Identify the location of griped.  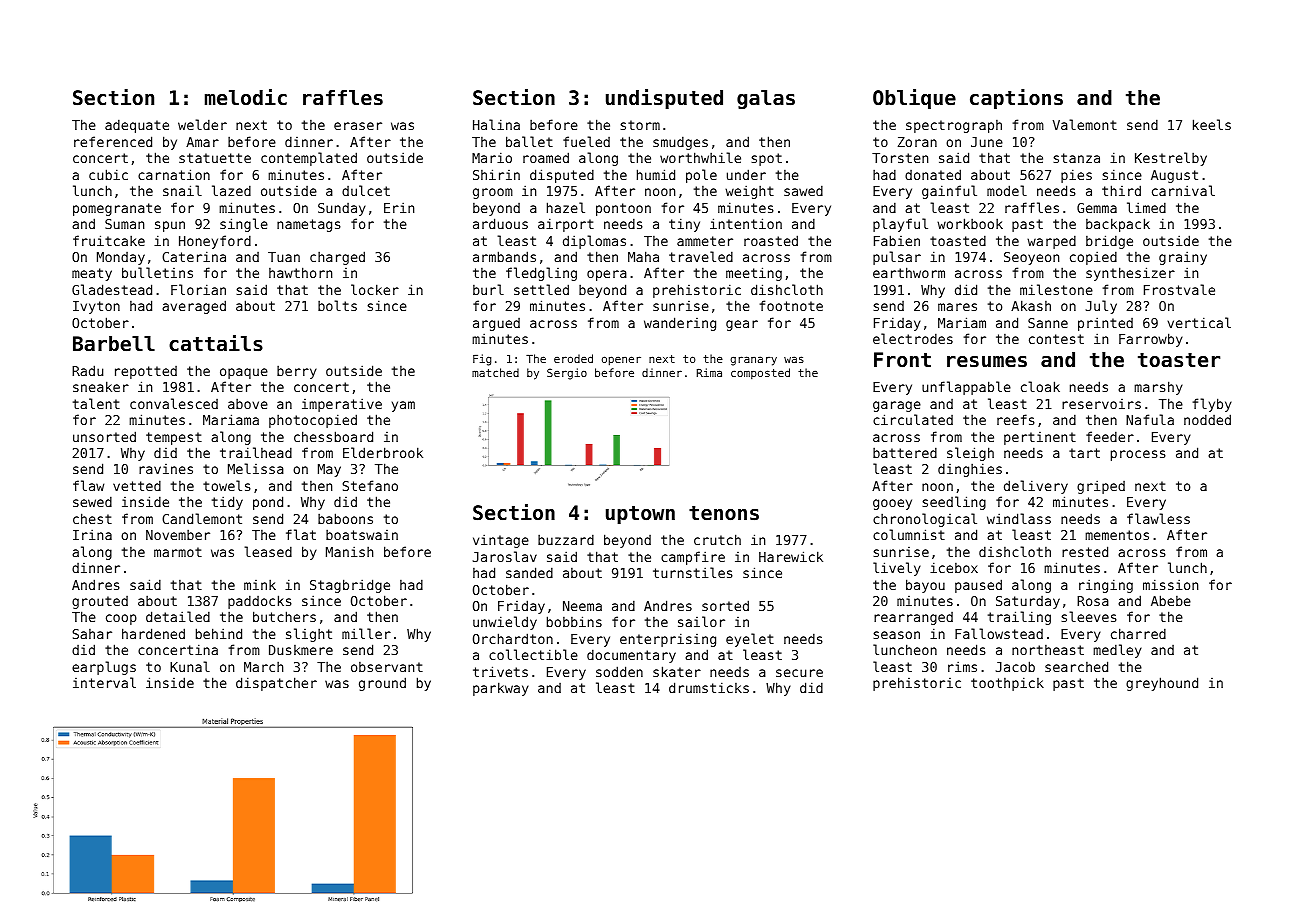
(1101, 487).
